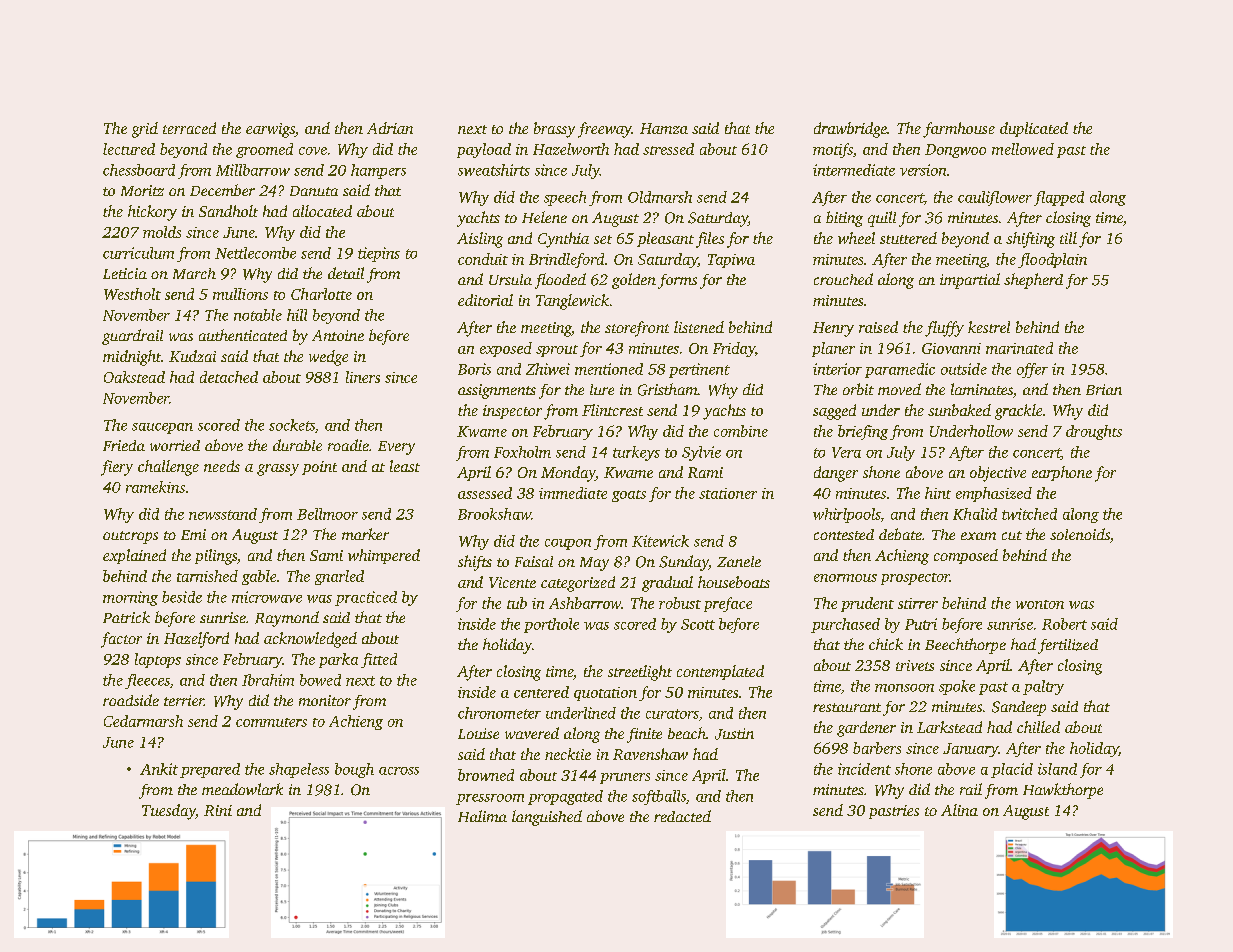 Image resolution: width=1233 pixels, height=952 pixels. Describe the element at coordinates (1064, 624) in the screenshot. I see `Robert` at that location.
